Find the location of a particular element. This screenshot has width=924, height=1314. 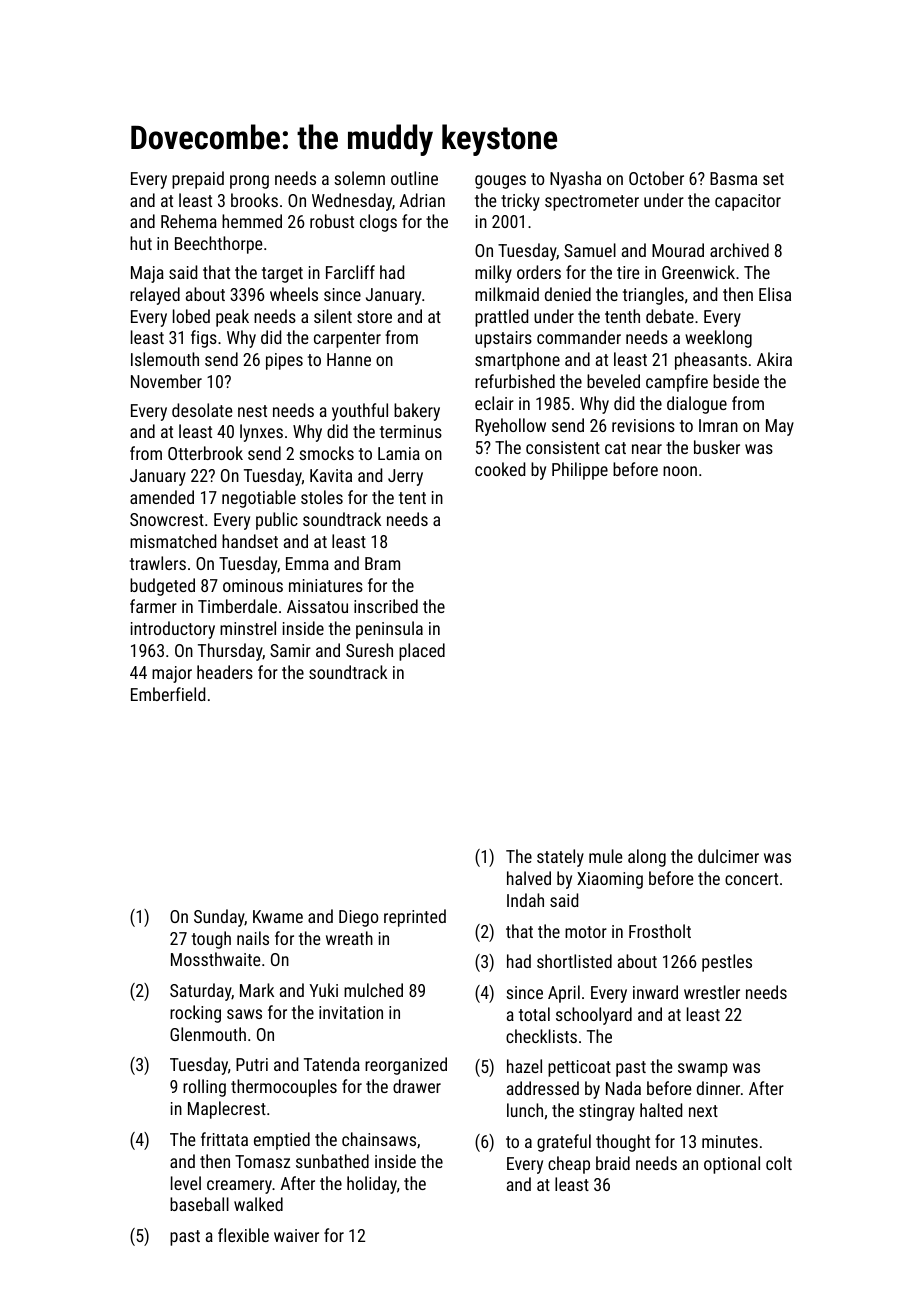

concert is located at coordinates (751, 879).
